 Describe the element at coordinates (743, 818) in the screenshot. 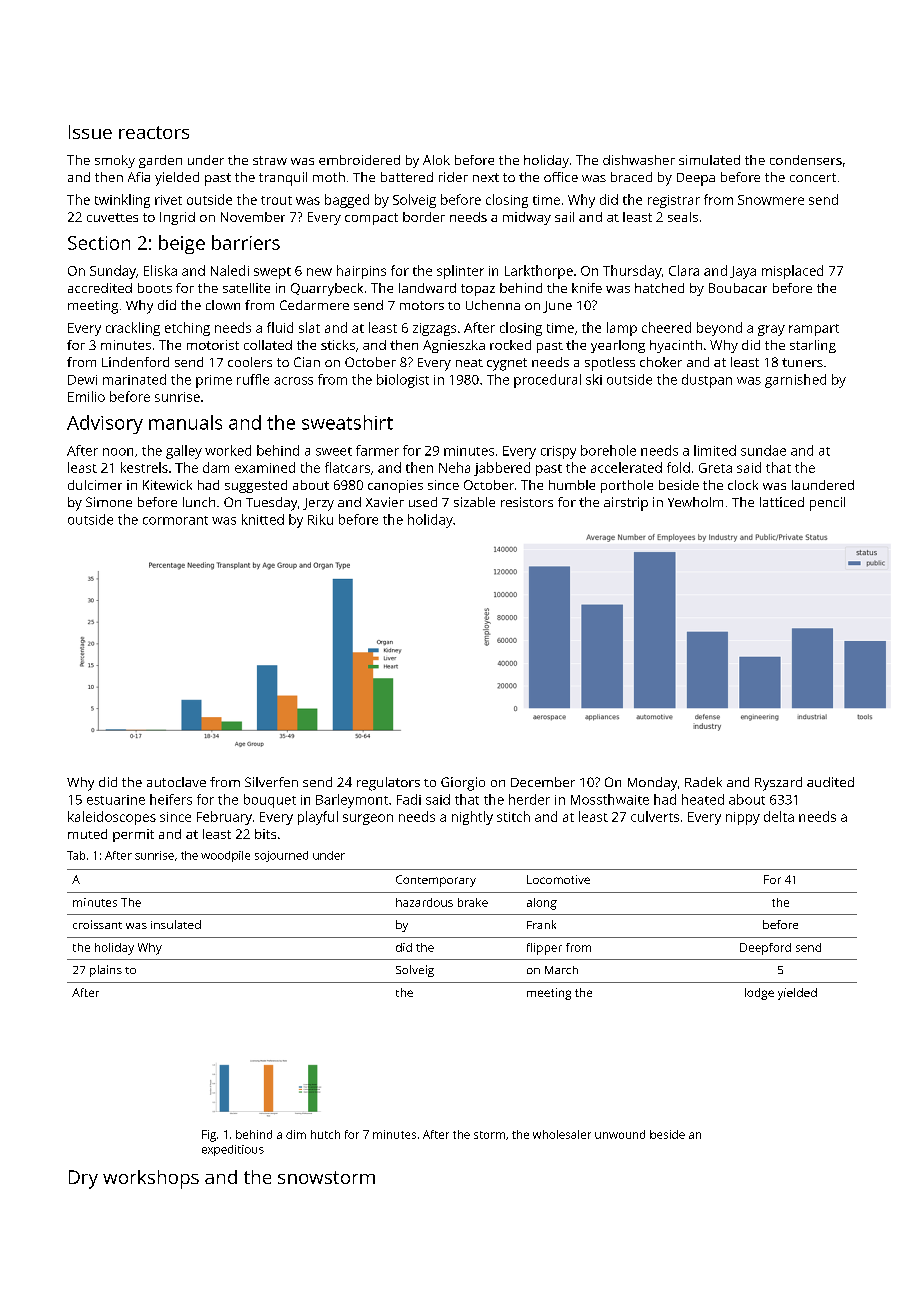

I see `nippy` at that location.
